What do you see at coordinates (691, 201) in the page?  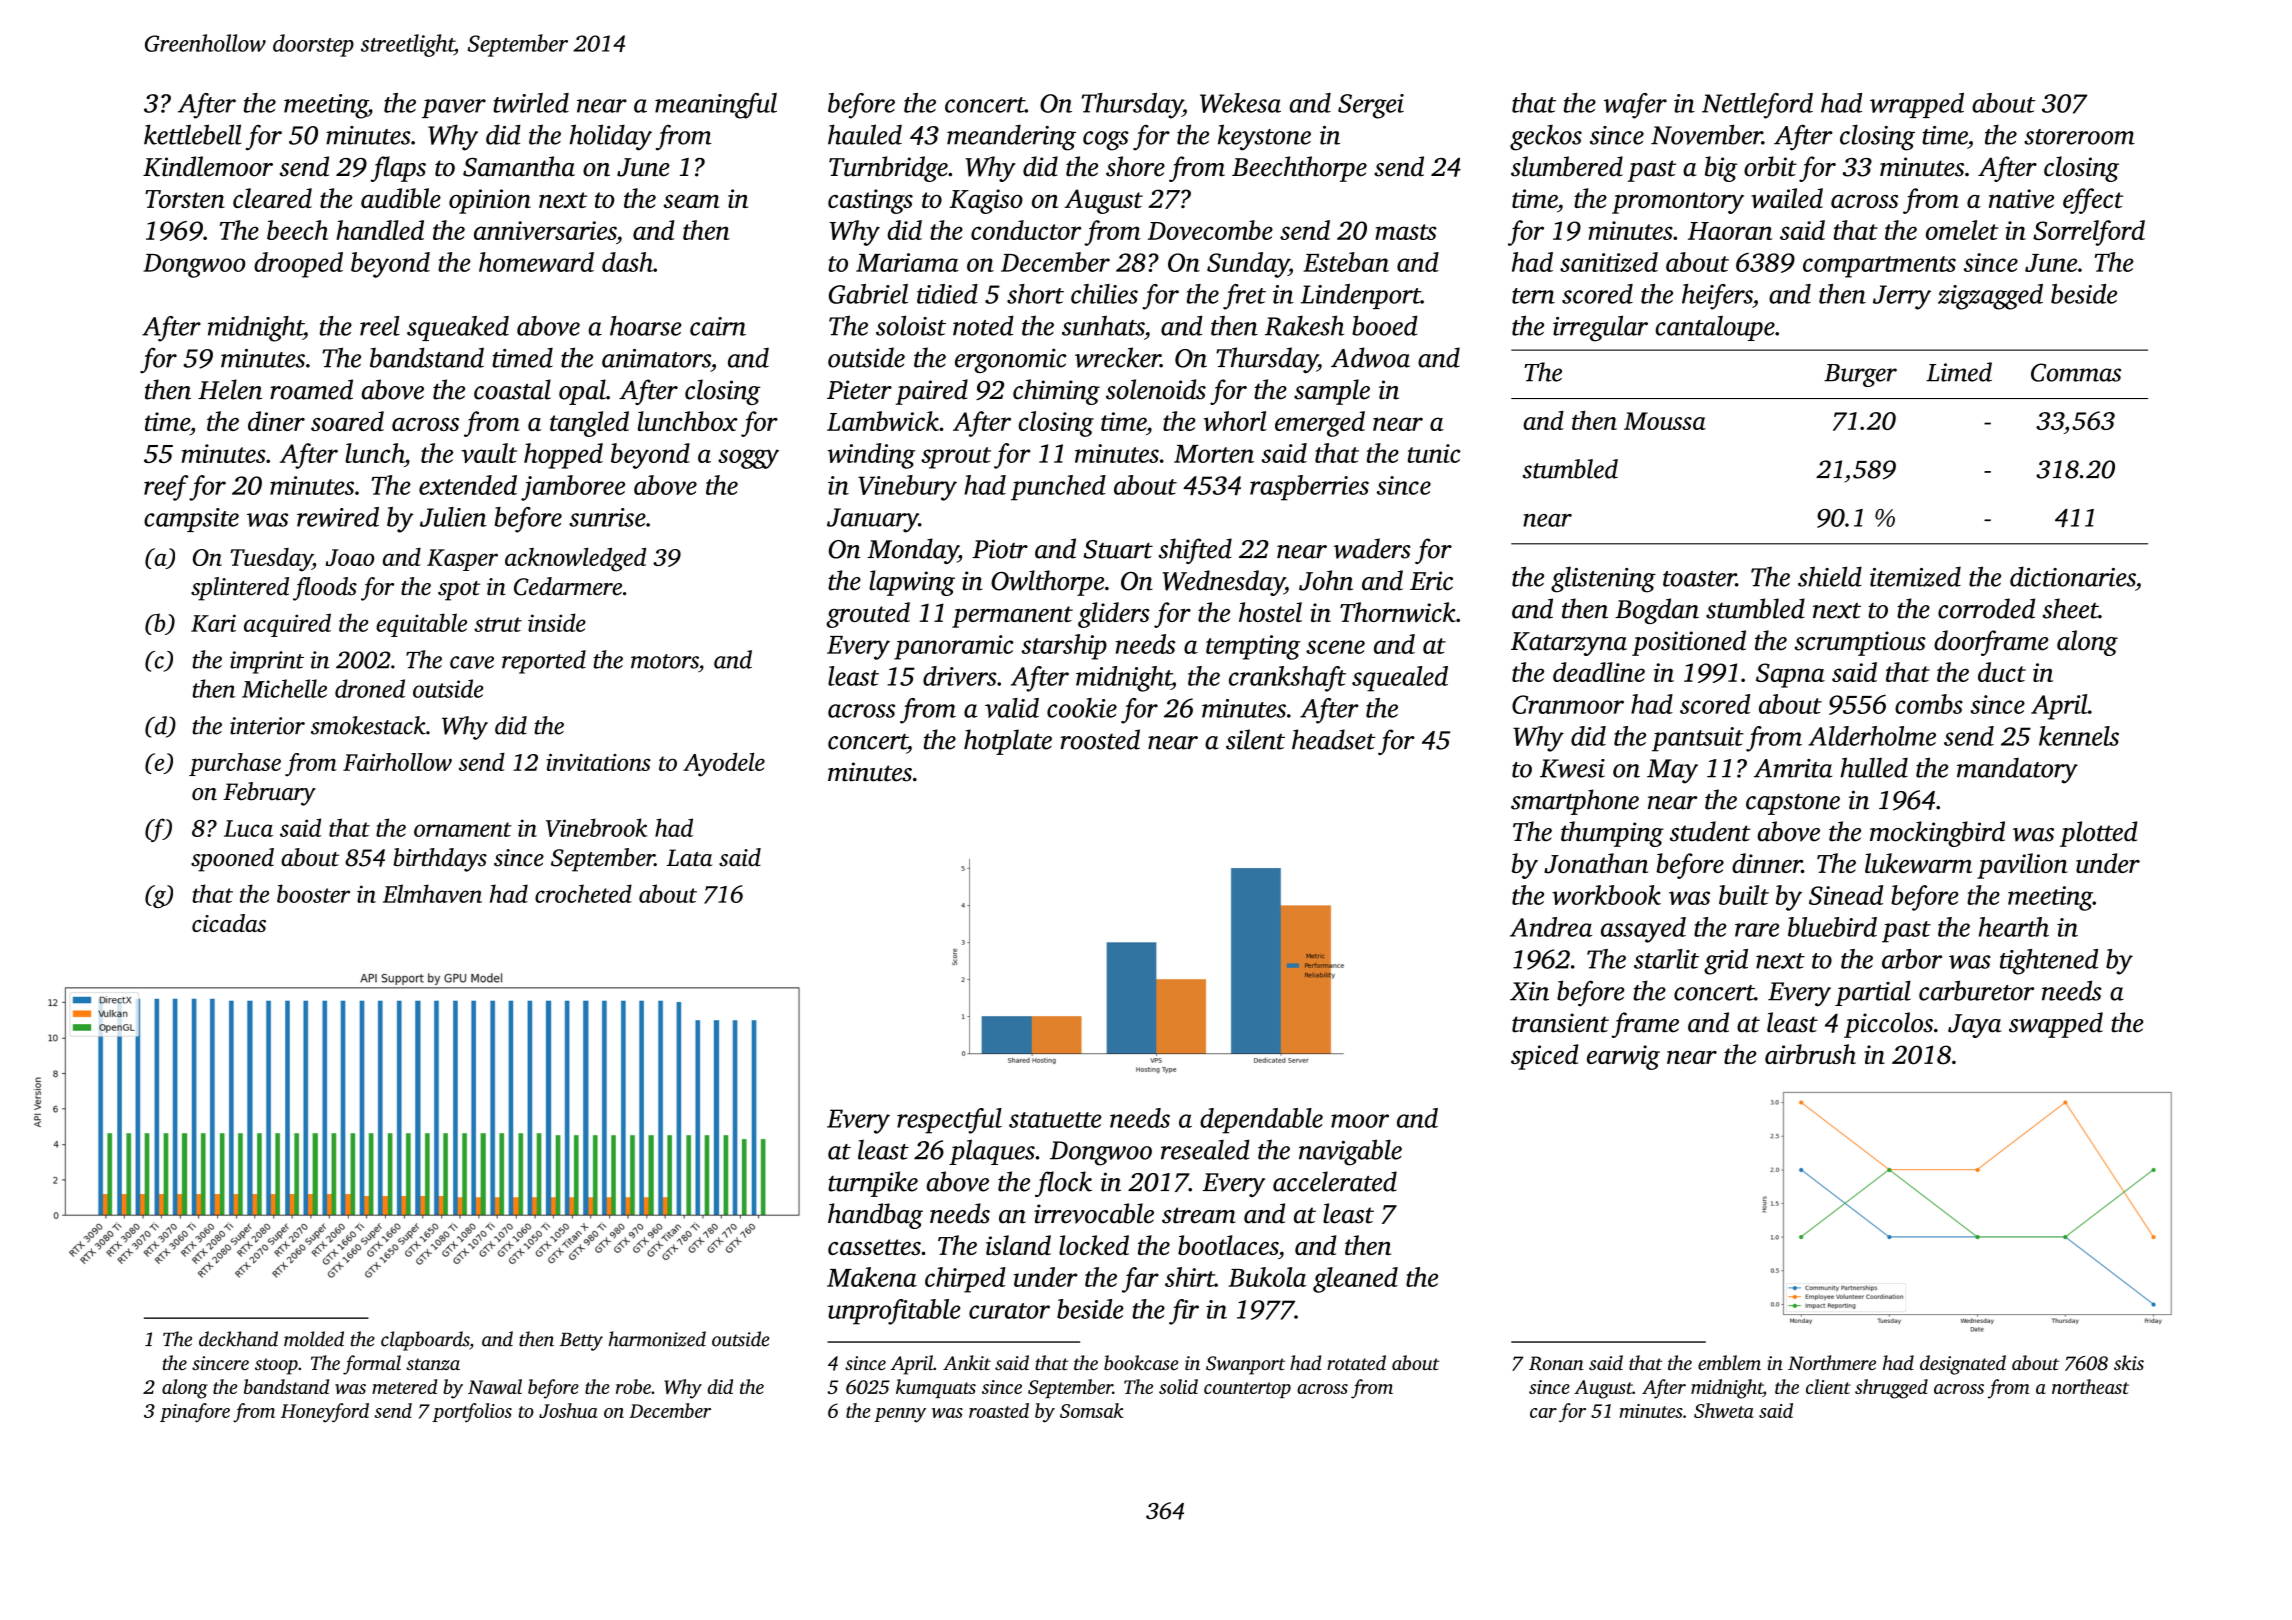 I see `seam` at bounding box center [691, 201].
